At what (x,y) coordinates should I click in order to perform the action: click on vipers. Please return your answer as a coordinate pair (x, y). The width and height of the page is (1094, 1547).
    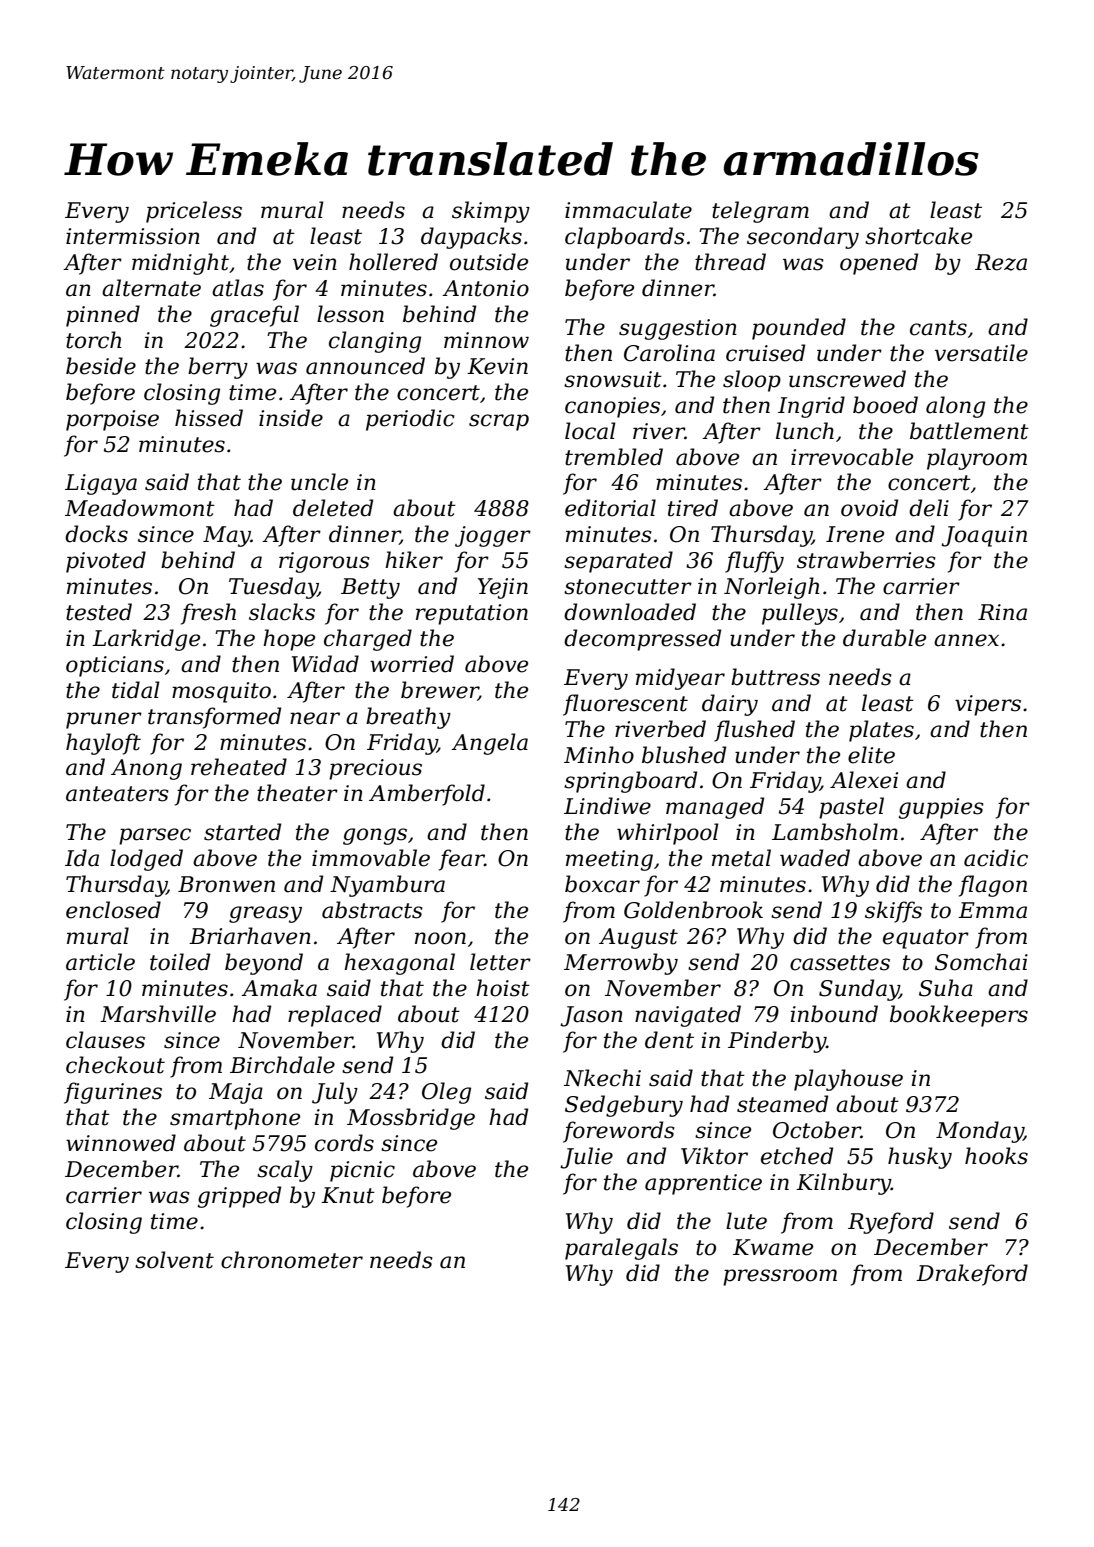
    Looking at the image, I should click on (988, 705).
